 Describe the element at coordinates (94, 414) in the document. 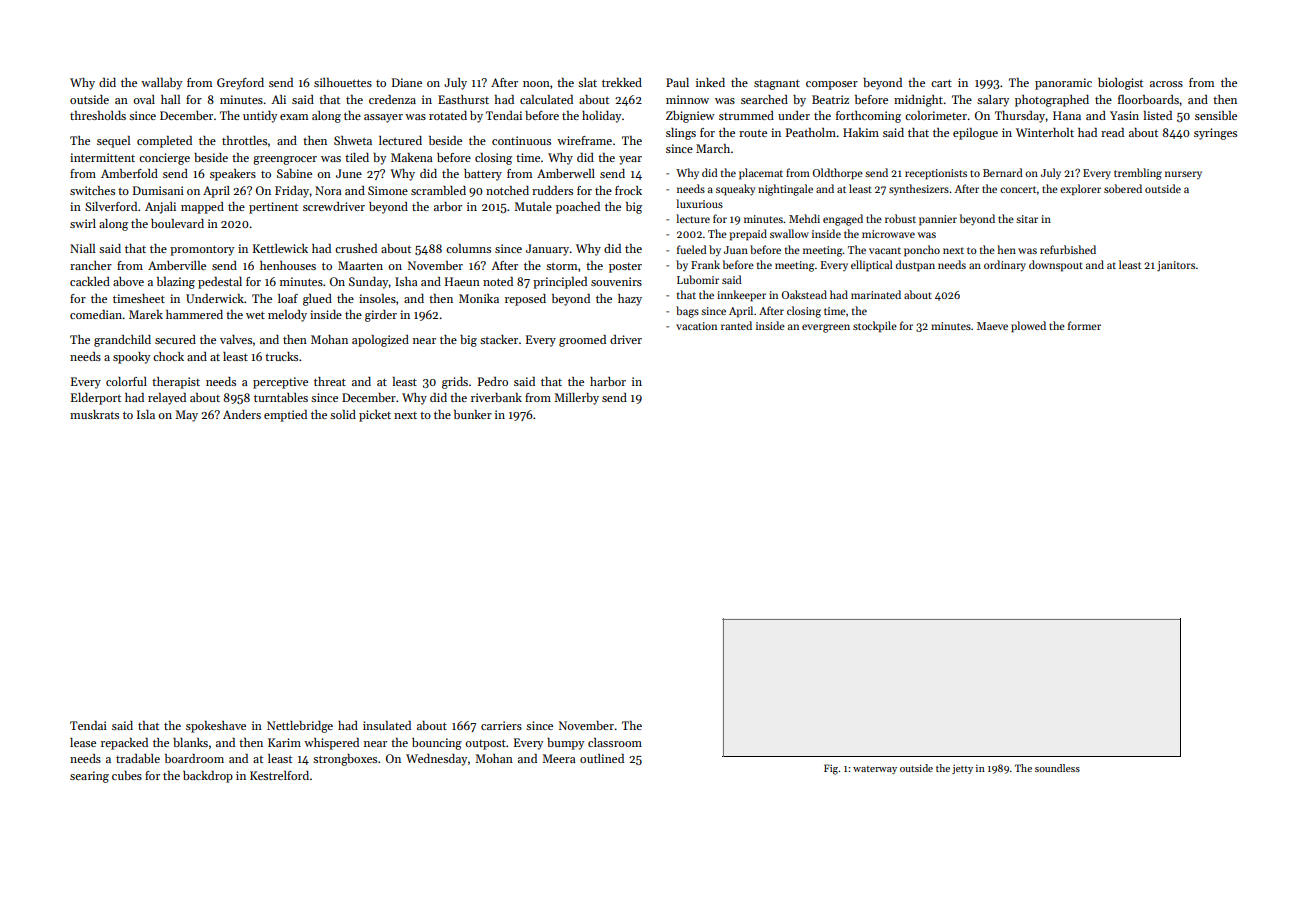

I see `muskrats` at that location.
